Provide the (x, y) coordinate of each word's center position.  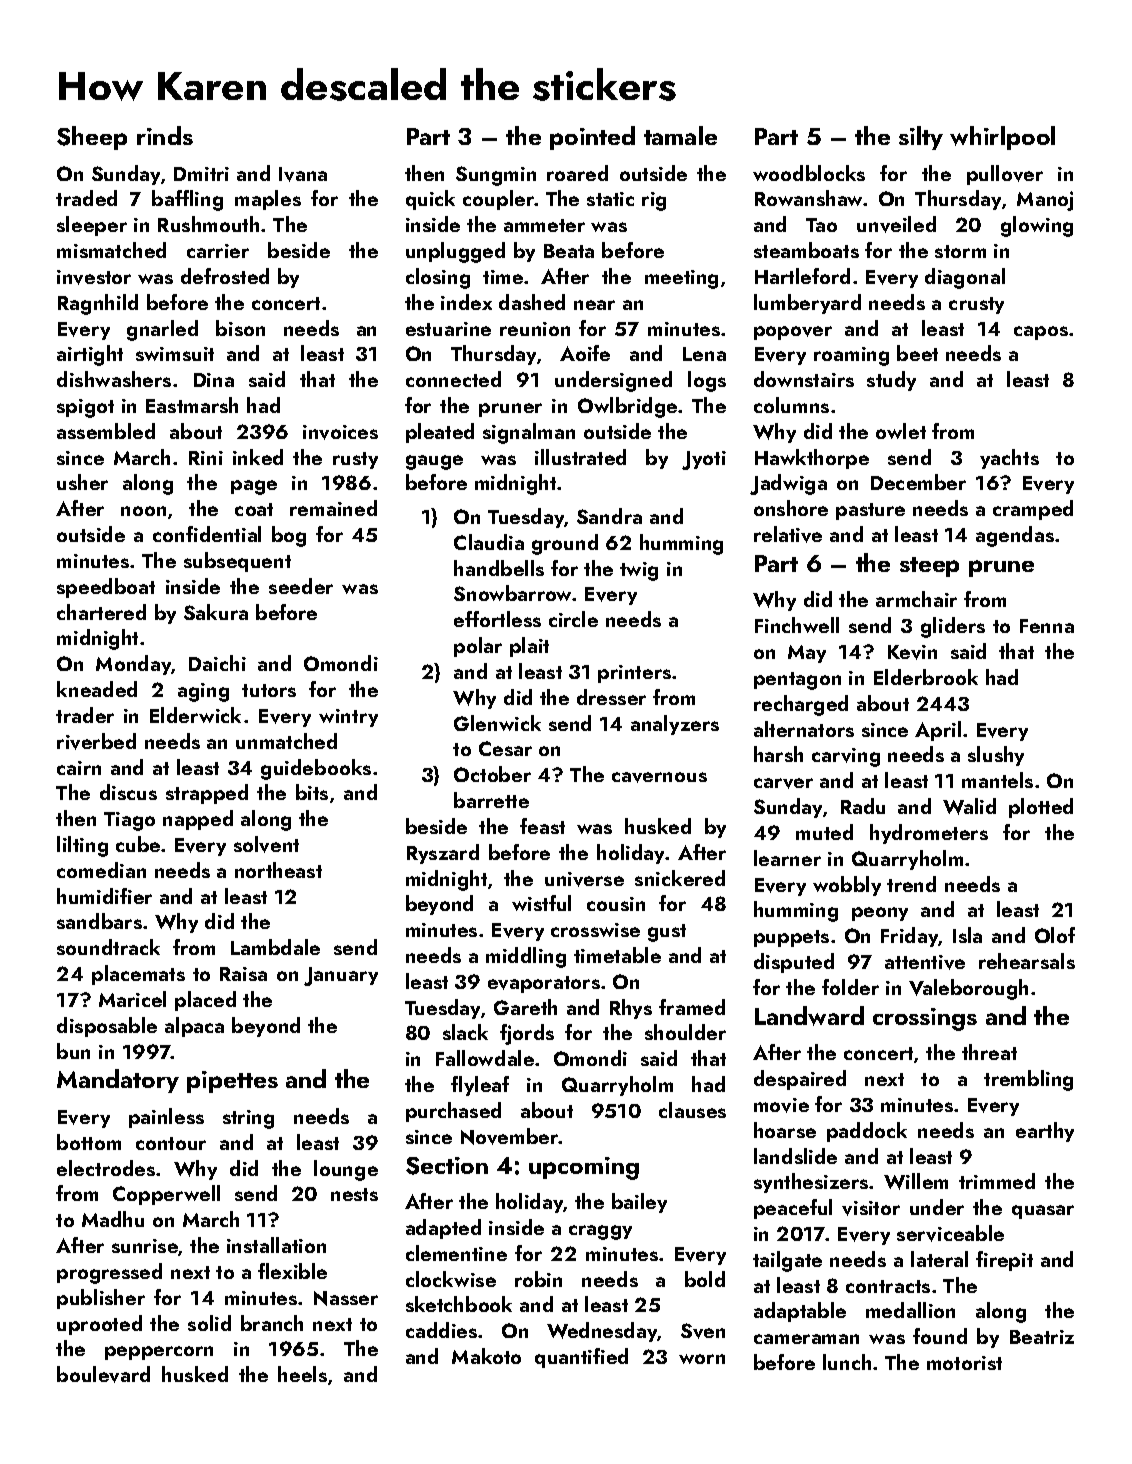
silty (921, 138)
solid (209, 1323)
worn (702, 1359)
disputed (794, 963)
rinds (165, 135)
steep (929, 567)
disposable (107, 1027)
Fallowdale (485, 1058)
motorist (964, 1363)
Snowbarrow (513, 593)
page (254, 487)
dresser (611, 697)
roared (577, 173)
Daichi (217, 663)
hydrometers (929, 834)
